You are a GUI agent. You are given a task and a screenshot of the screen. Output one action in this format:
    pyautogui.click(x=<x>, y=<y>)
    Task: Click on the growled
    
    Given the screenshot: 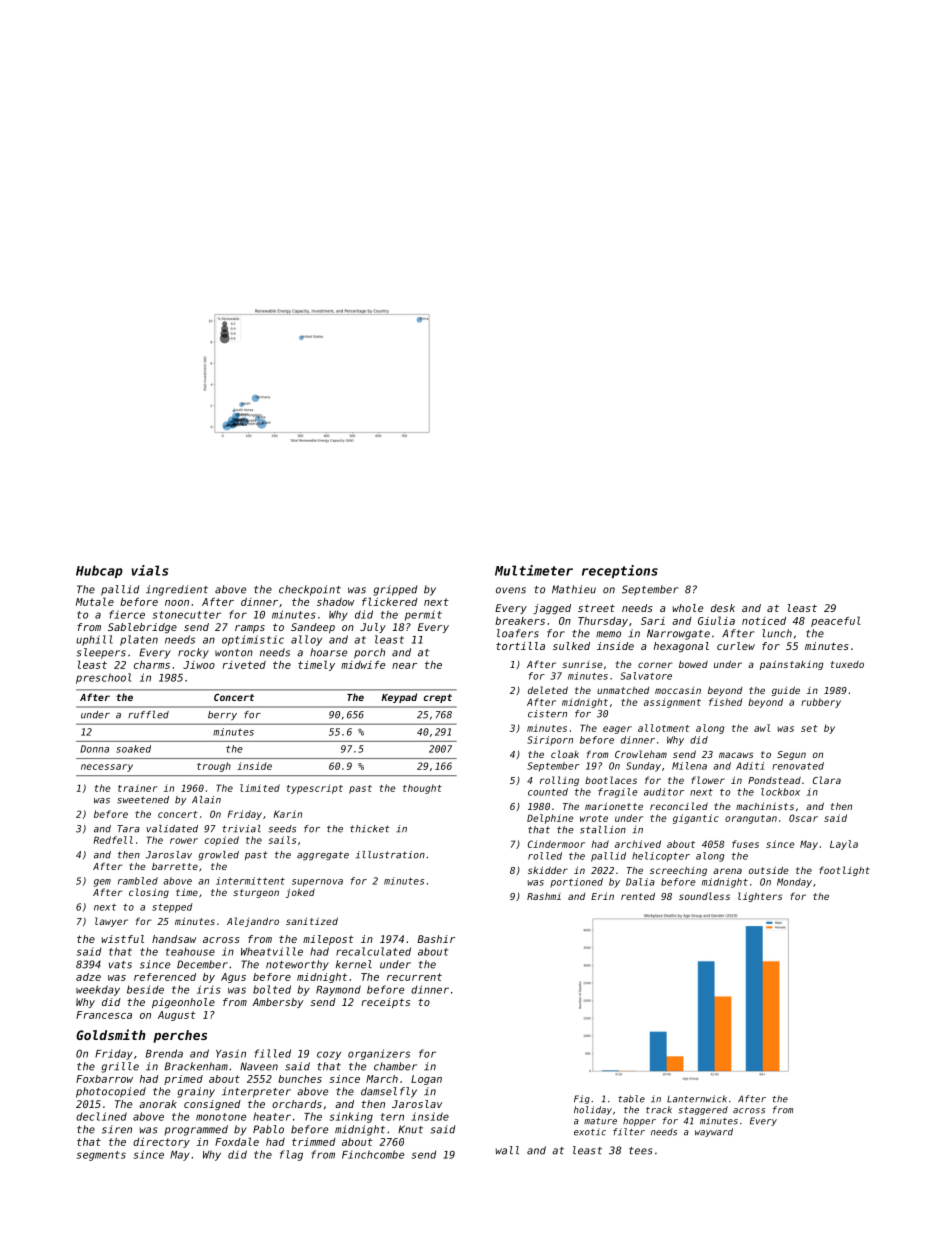 What is the action you would take?
    pyautogui.click(x=218, y=856)
